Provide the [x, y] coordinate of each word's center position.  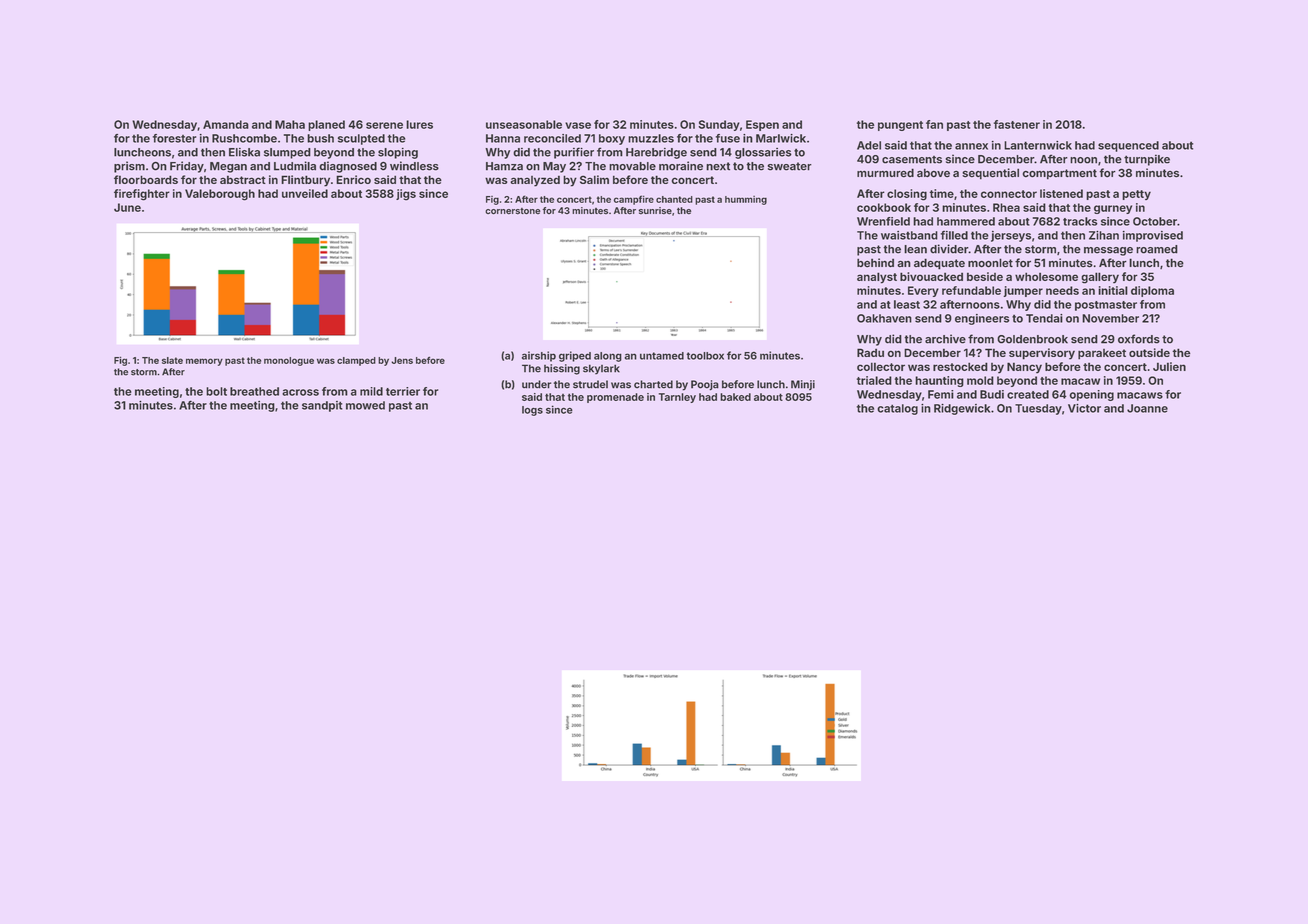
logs [532, 411]
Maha [290, 124]
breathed [254, 391]
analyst [877, 278]
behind [875, 263]
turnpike [1147, 160]
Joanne [1147, 408]
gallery [1100, 278]
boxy [612, 139]
